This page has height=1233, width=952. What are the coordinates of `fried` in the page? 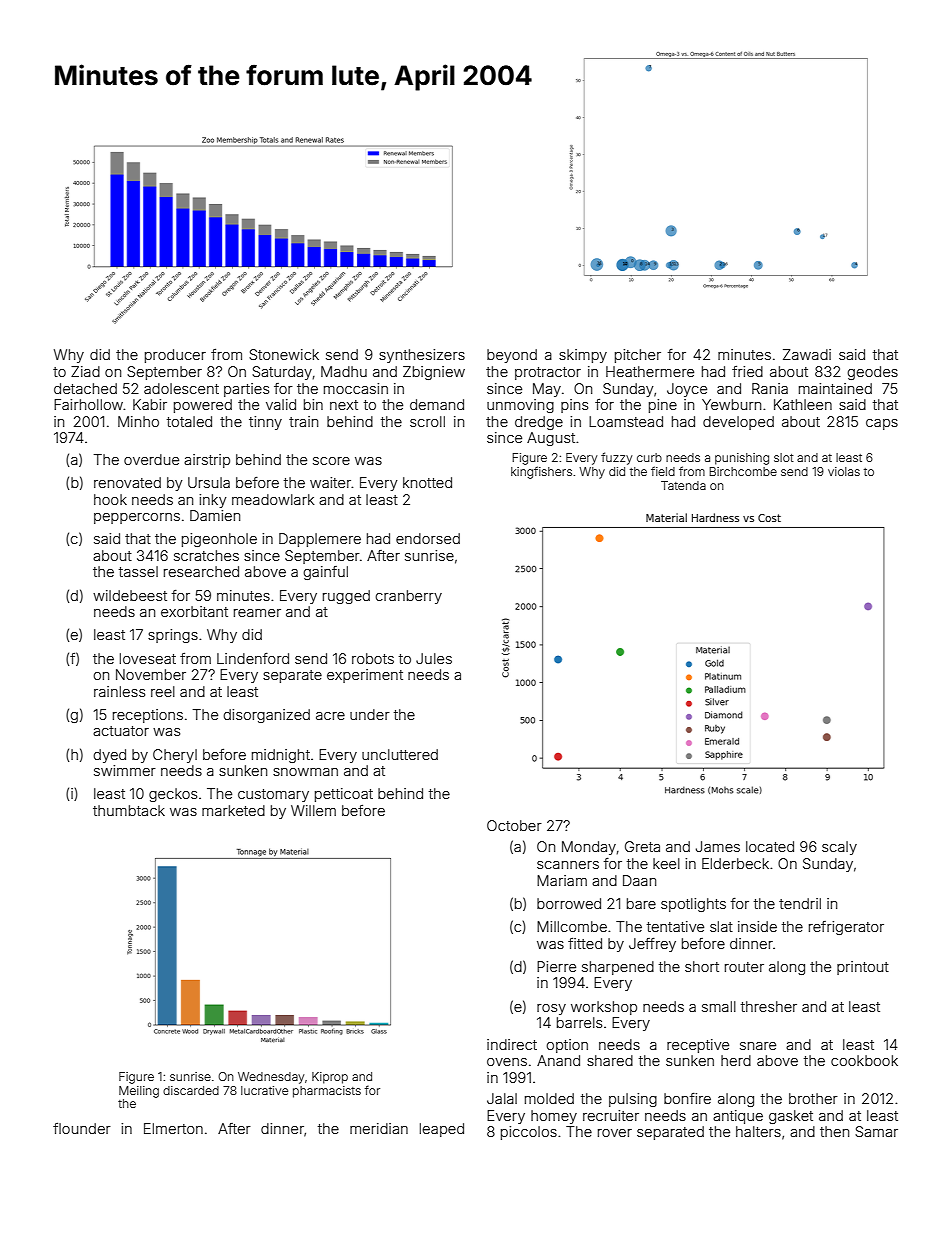 It's located at (747, 371).
